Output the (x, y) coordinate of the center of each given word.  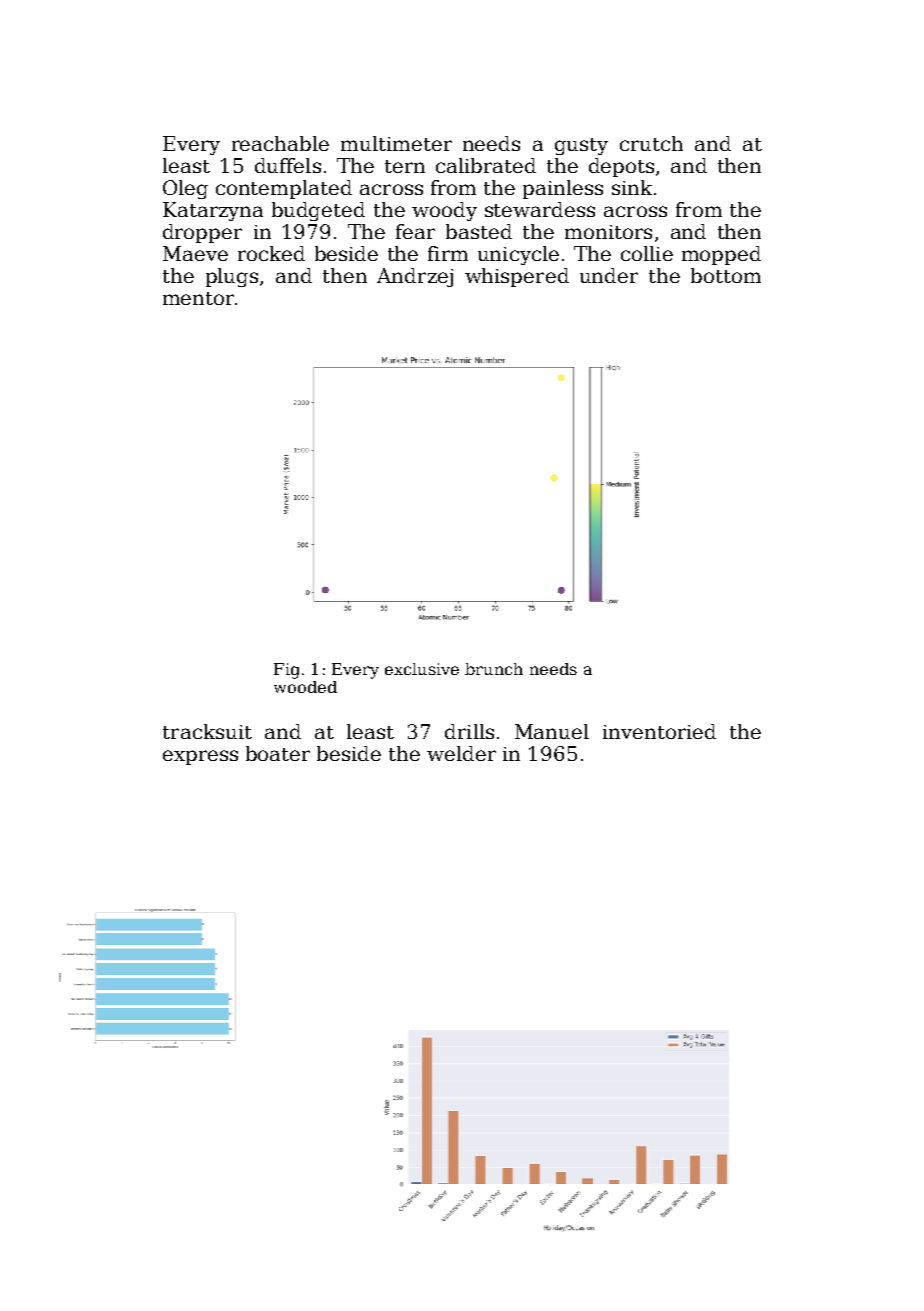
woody (444, 211)
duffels (288, 165)
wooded (305, 687)
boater (278, 753)
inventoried (659, 731)
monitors (608, 232)
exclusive (422, 669)
